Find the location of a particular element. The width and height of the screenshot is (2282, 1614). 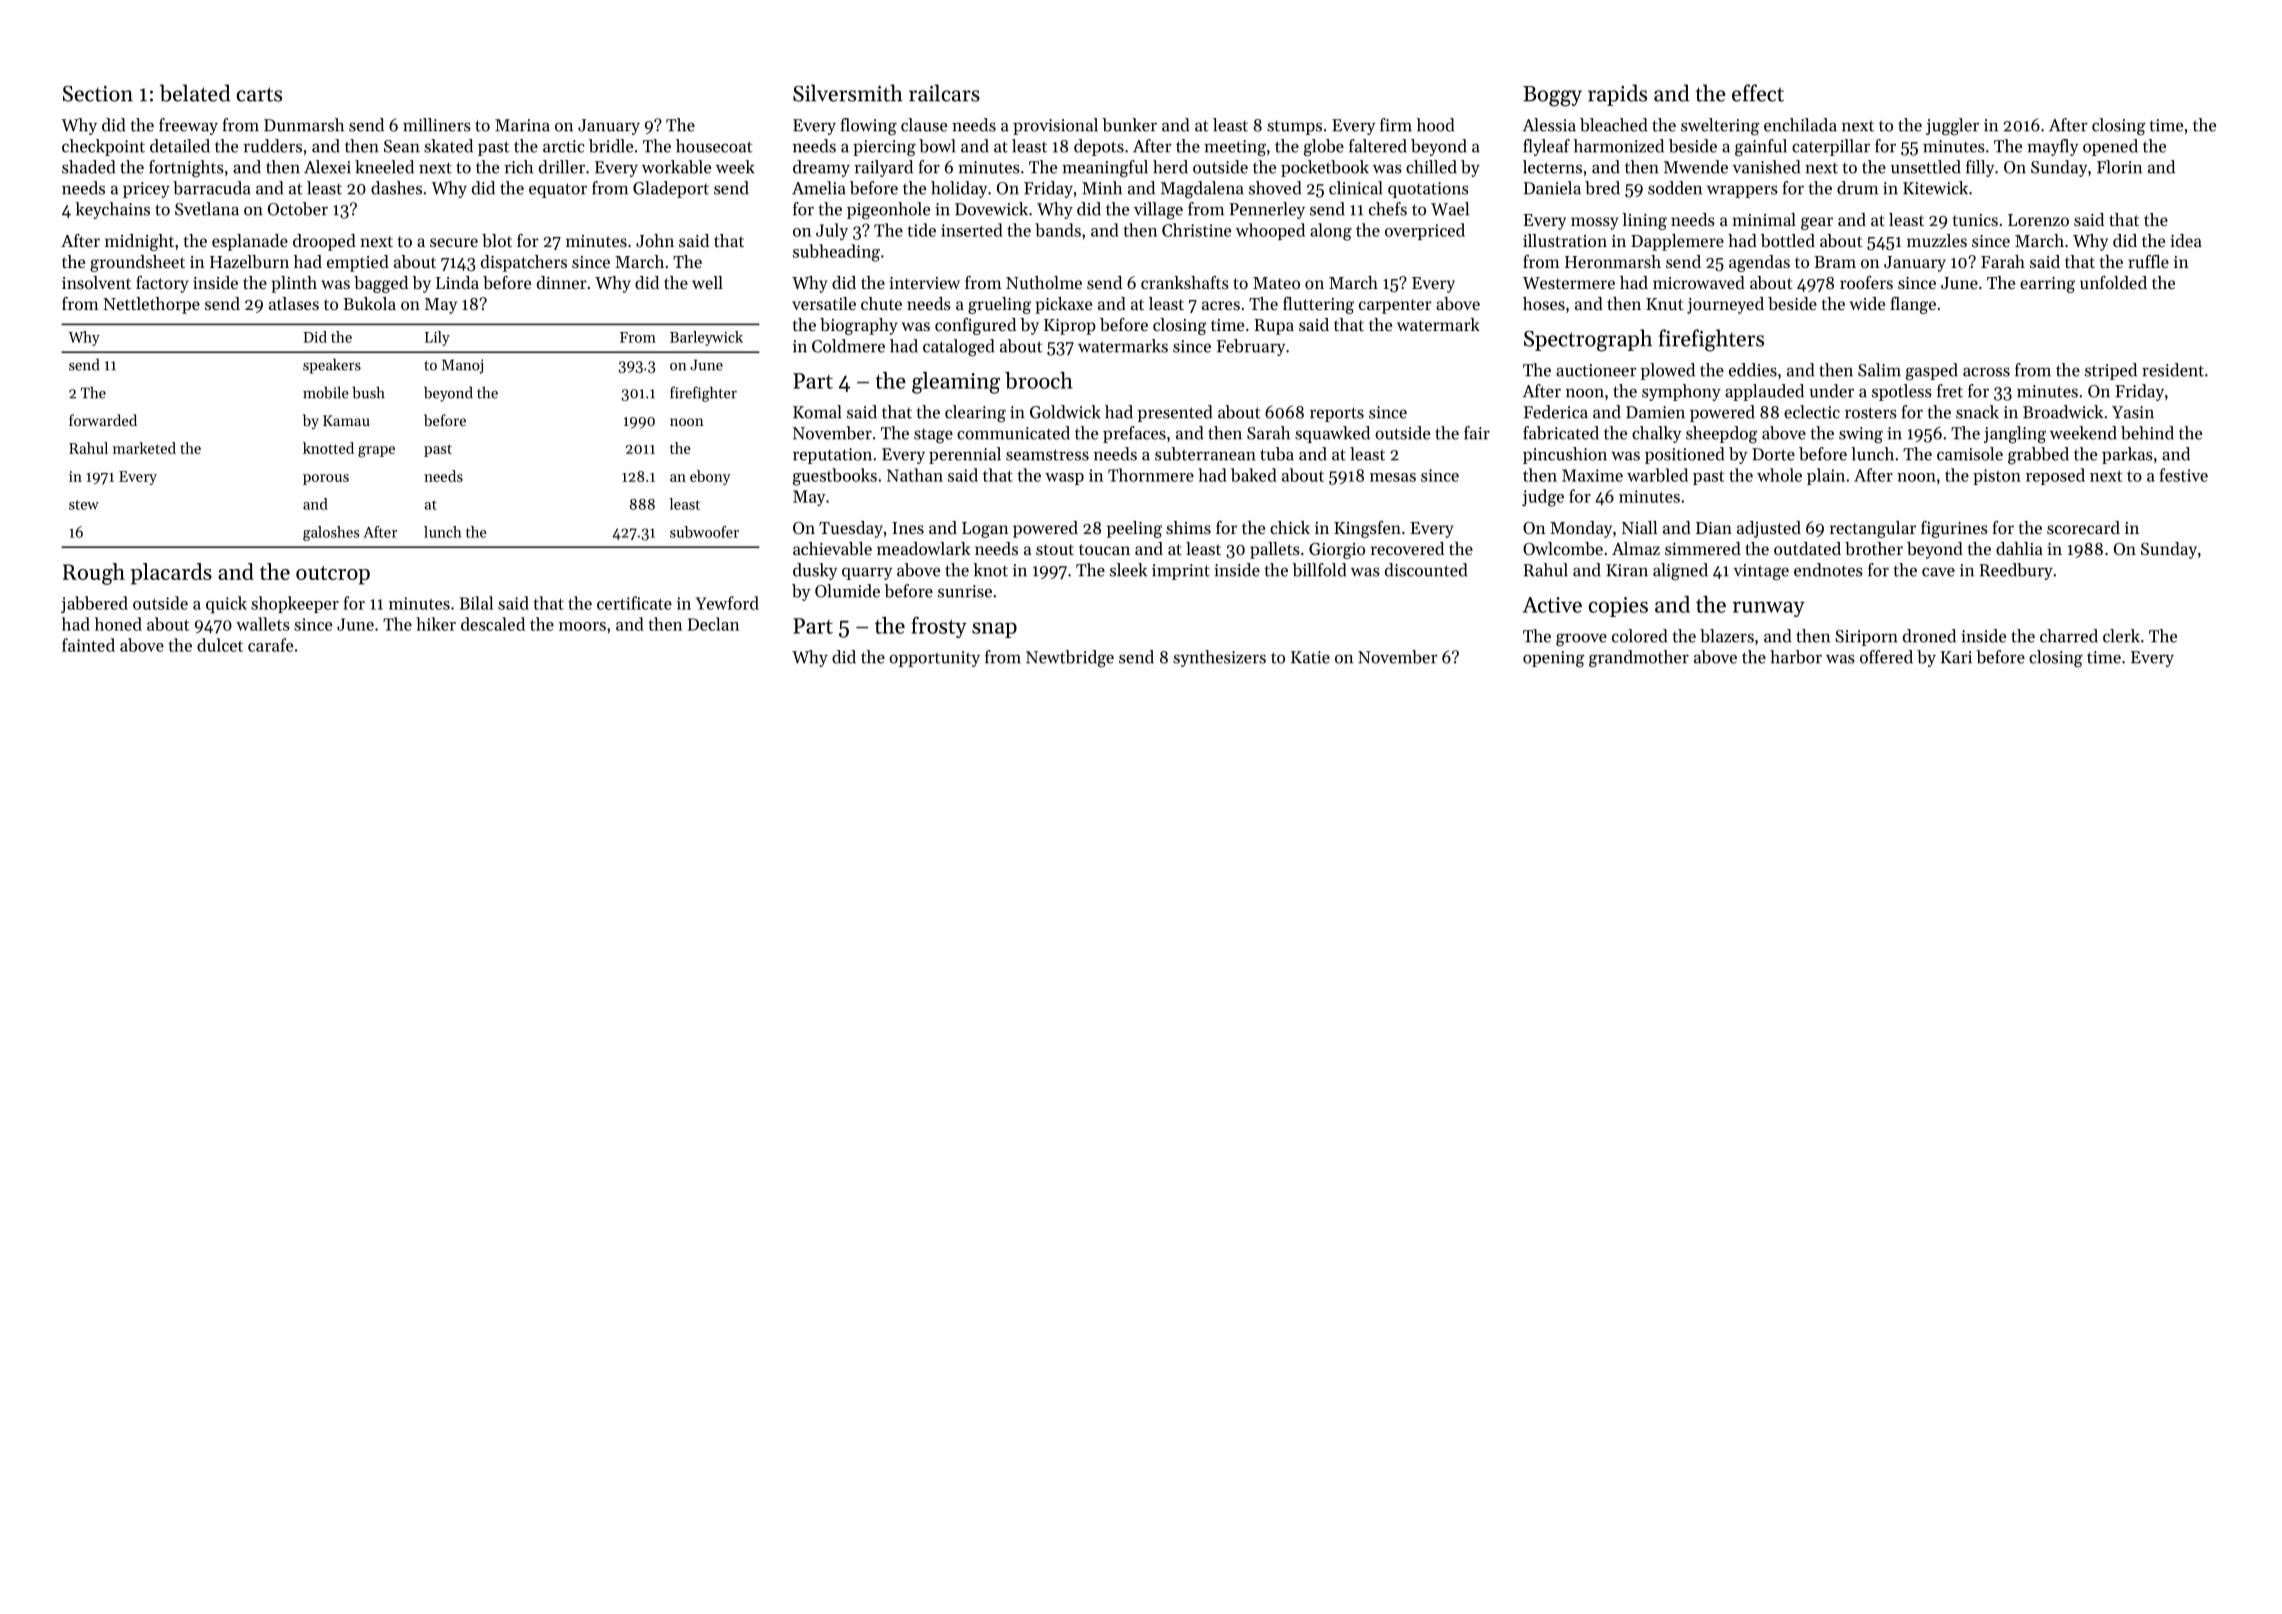

grueling is located at coordinates (999, 305).
